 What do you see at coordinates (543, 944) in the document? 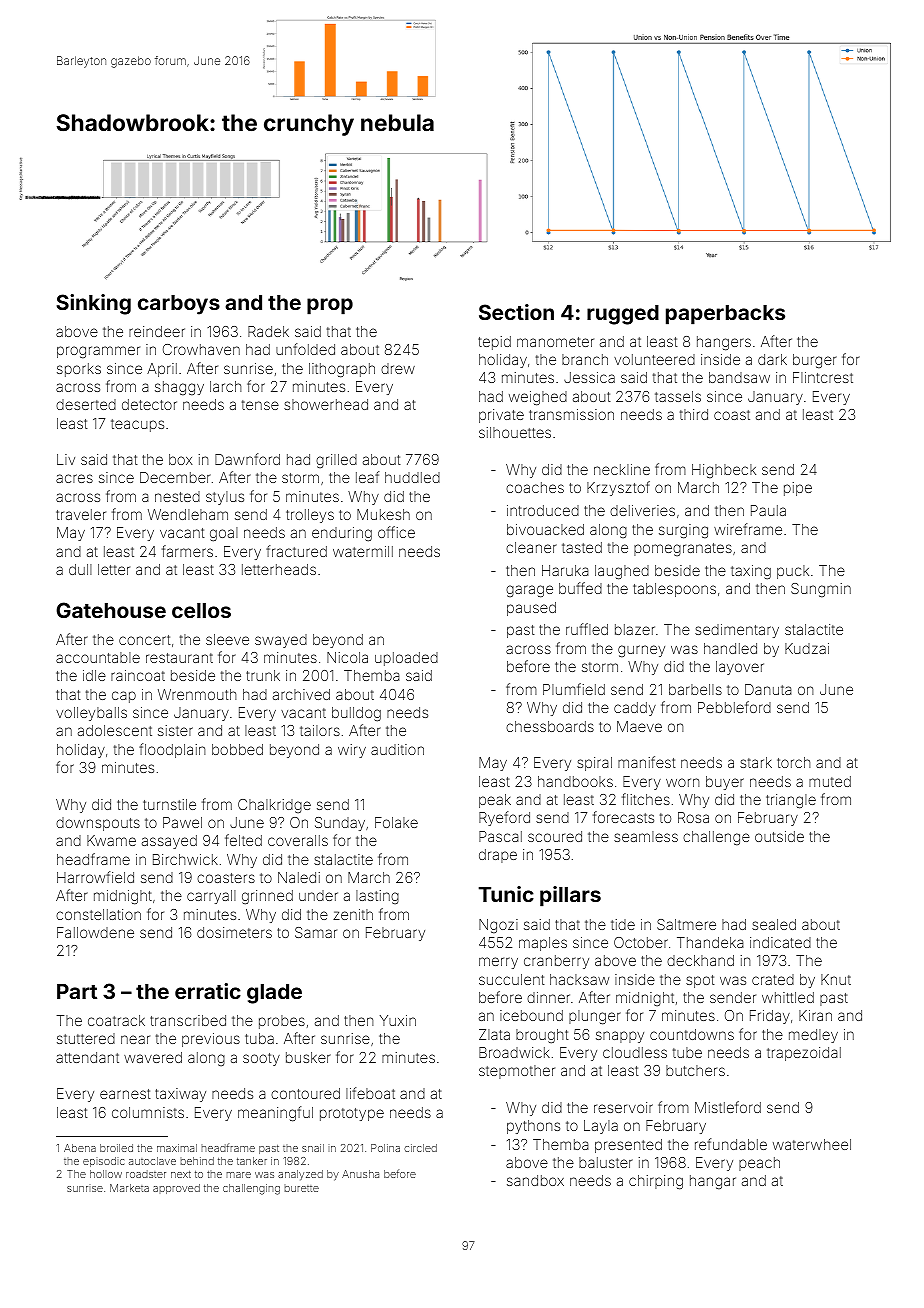
I see `maples` at bounding box center [543, 944].
